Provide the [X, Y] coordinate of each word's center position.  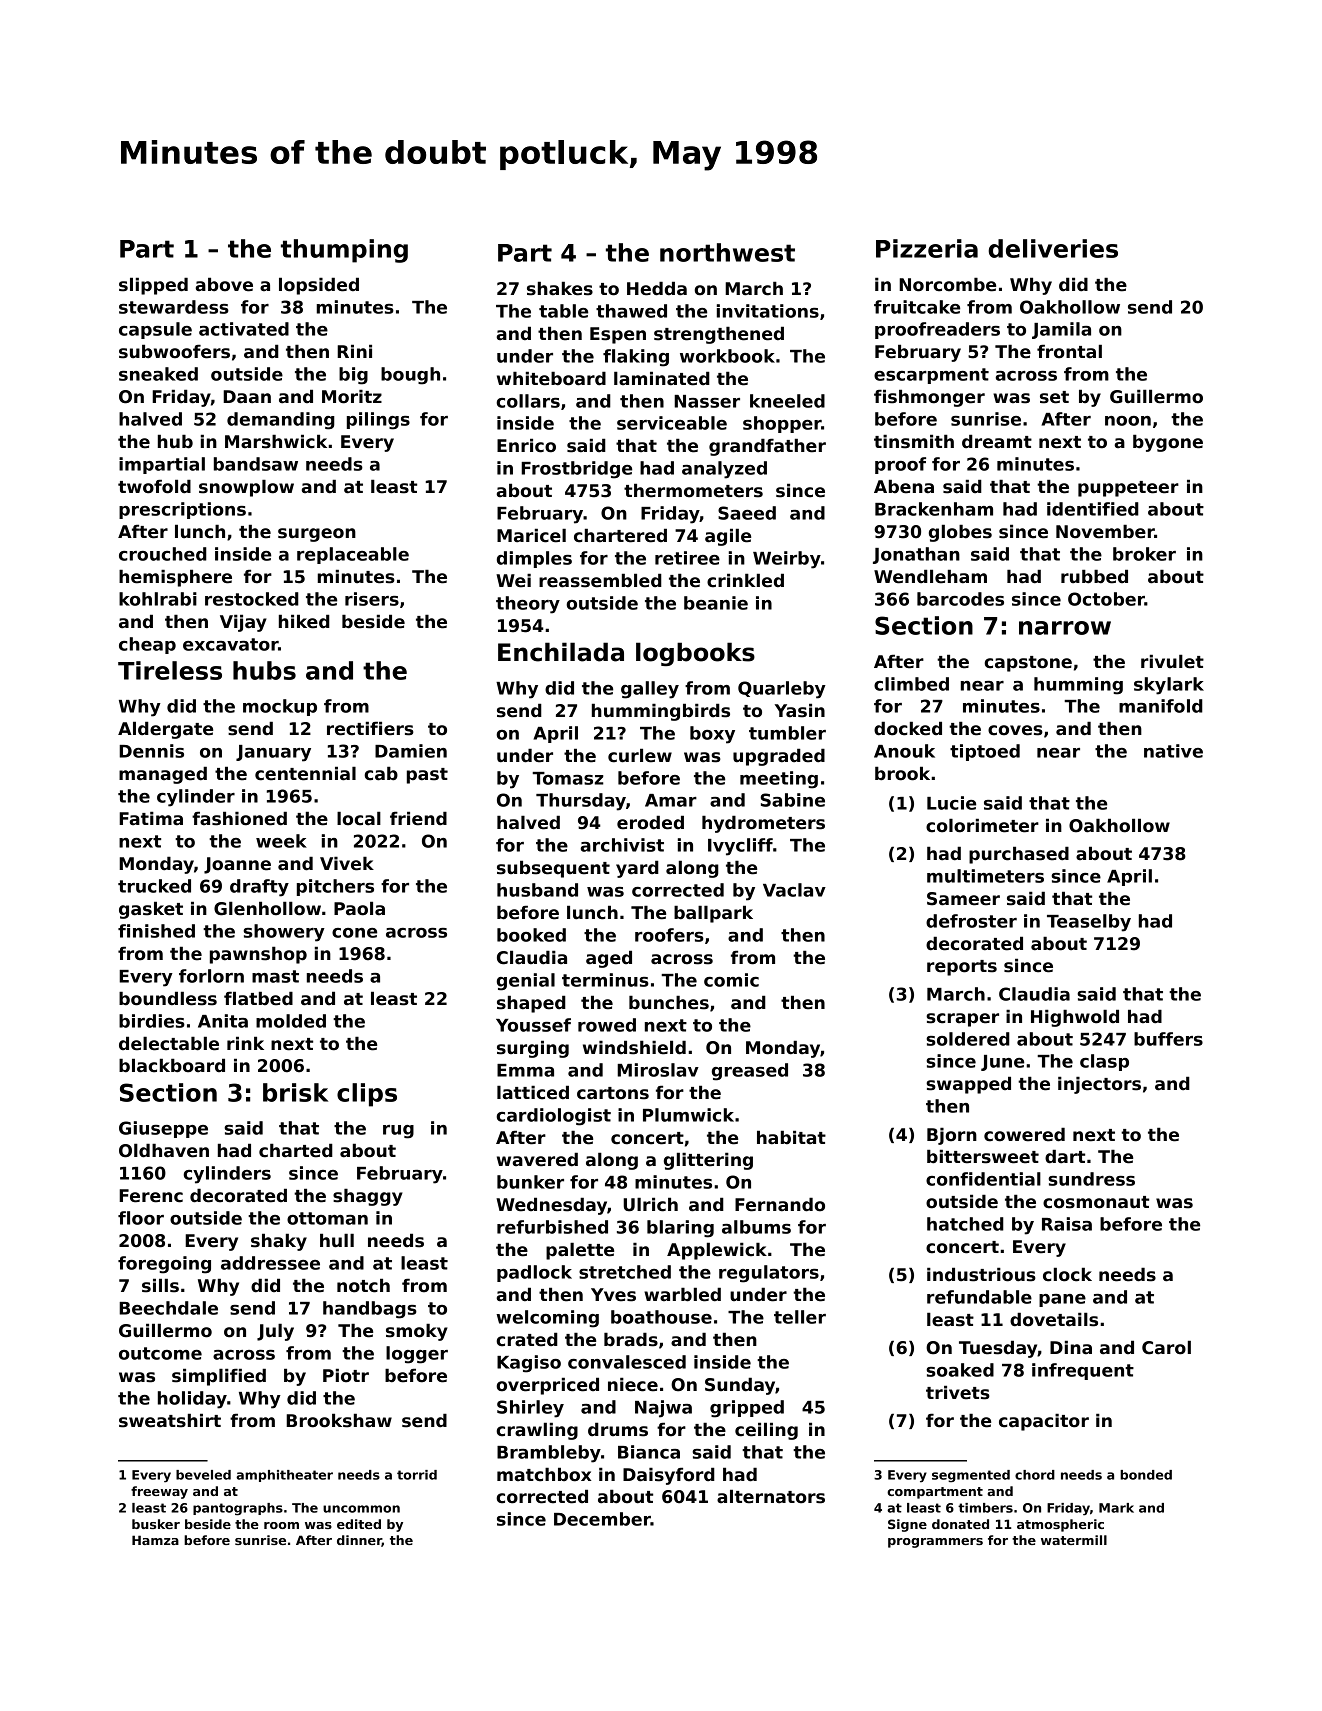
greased [750, 1072]
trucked [154, 886]
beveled [203, 1475]
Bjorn [952, 1136]
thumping [344, 251]
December [602, 1519]
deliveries [1053, 248]
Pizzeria [927, 248]
